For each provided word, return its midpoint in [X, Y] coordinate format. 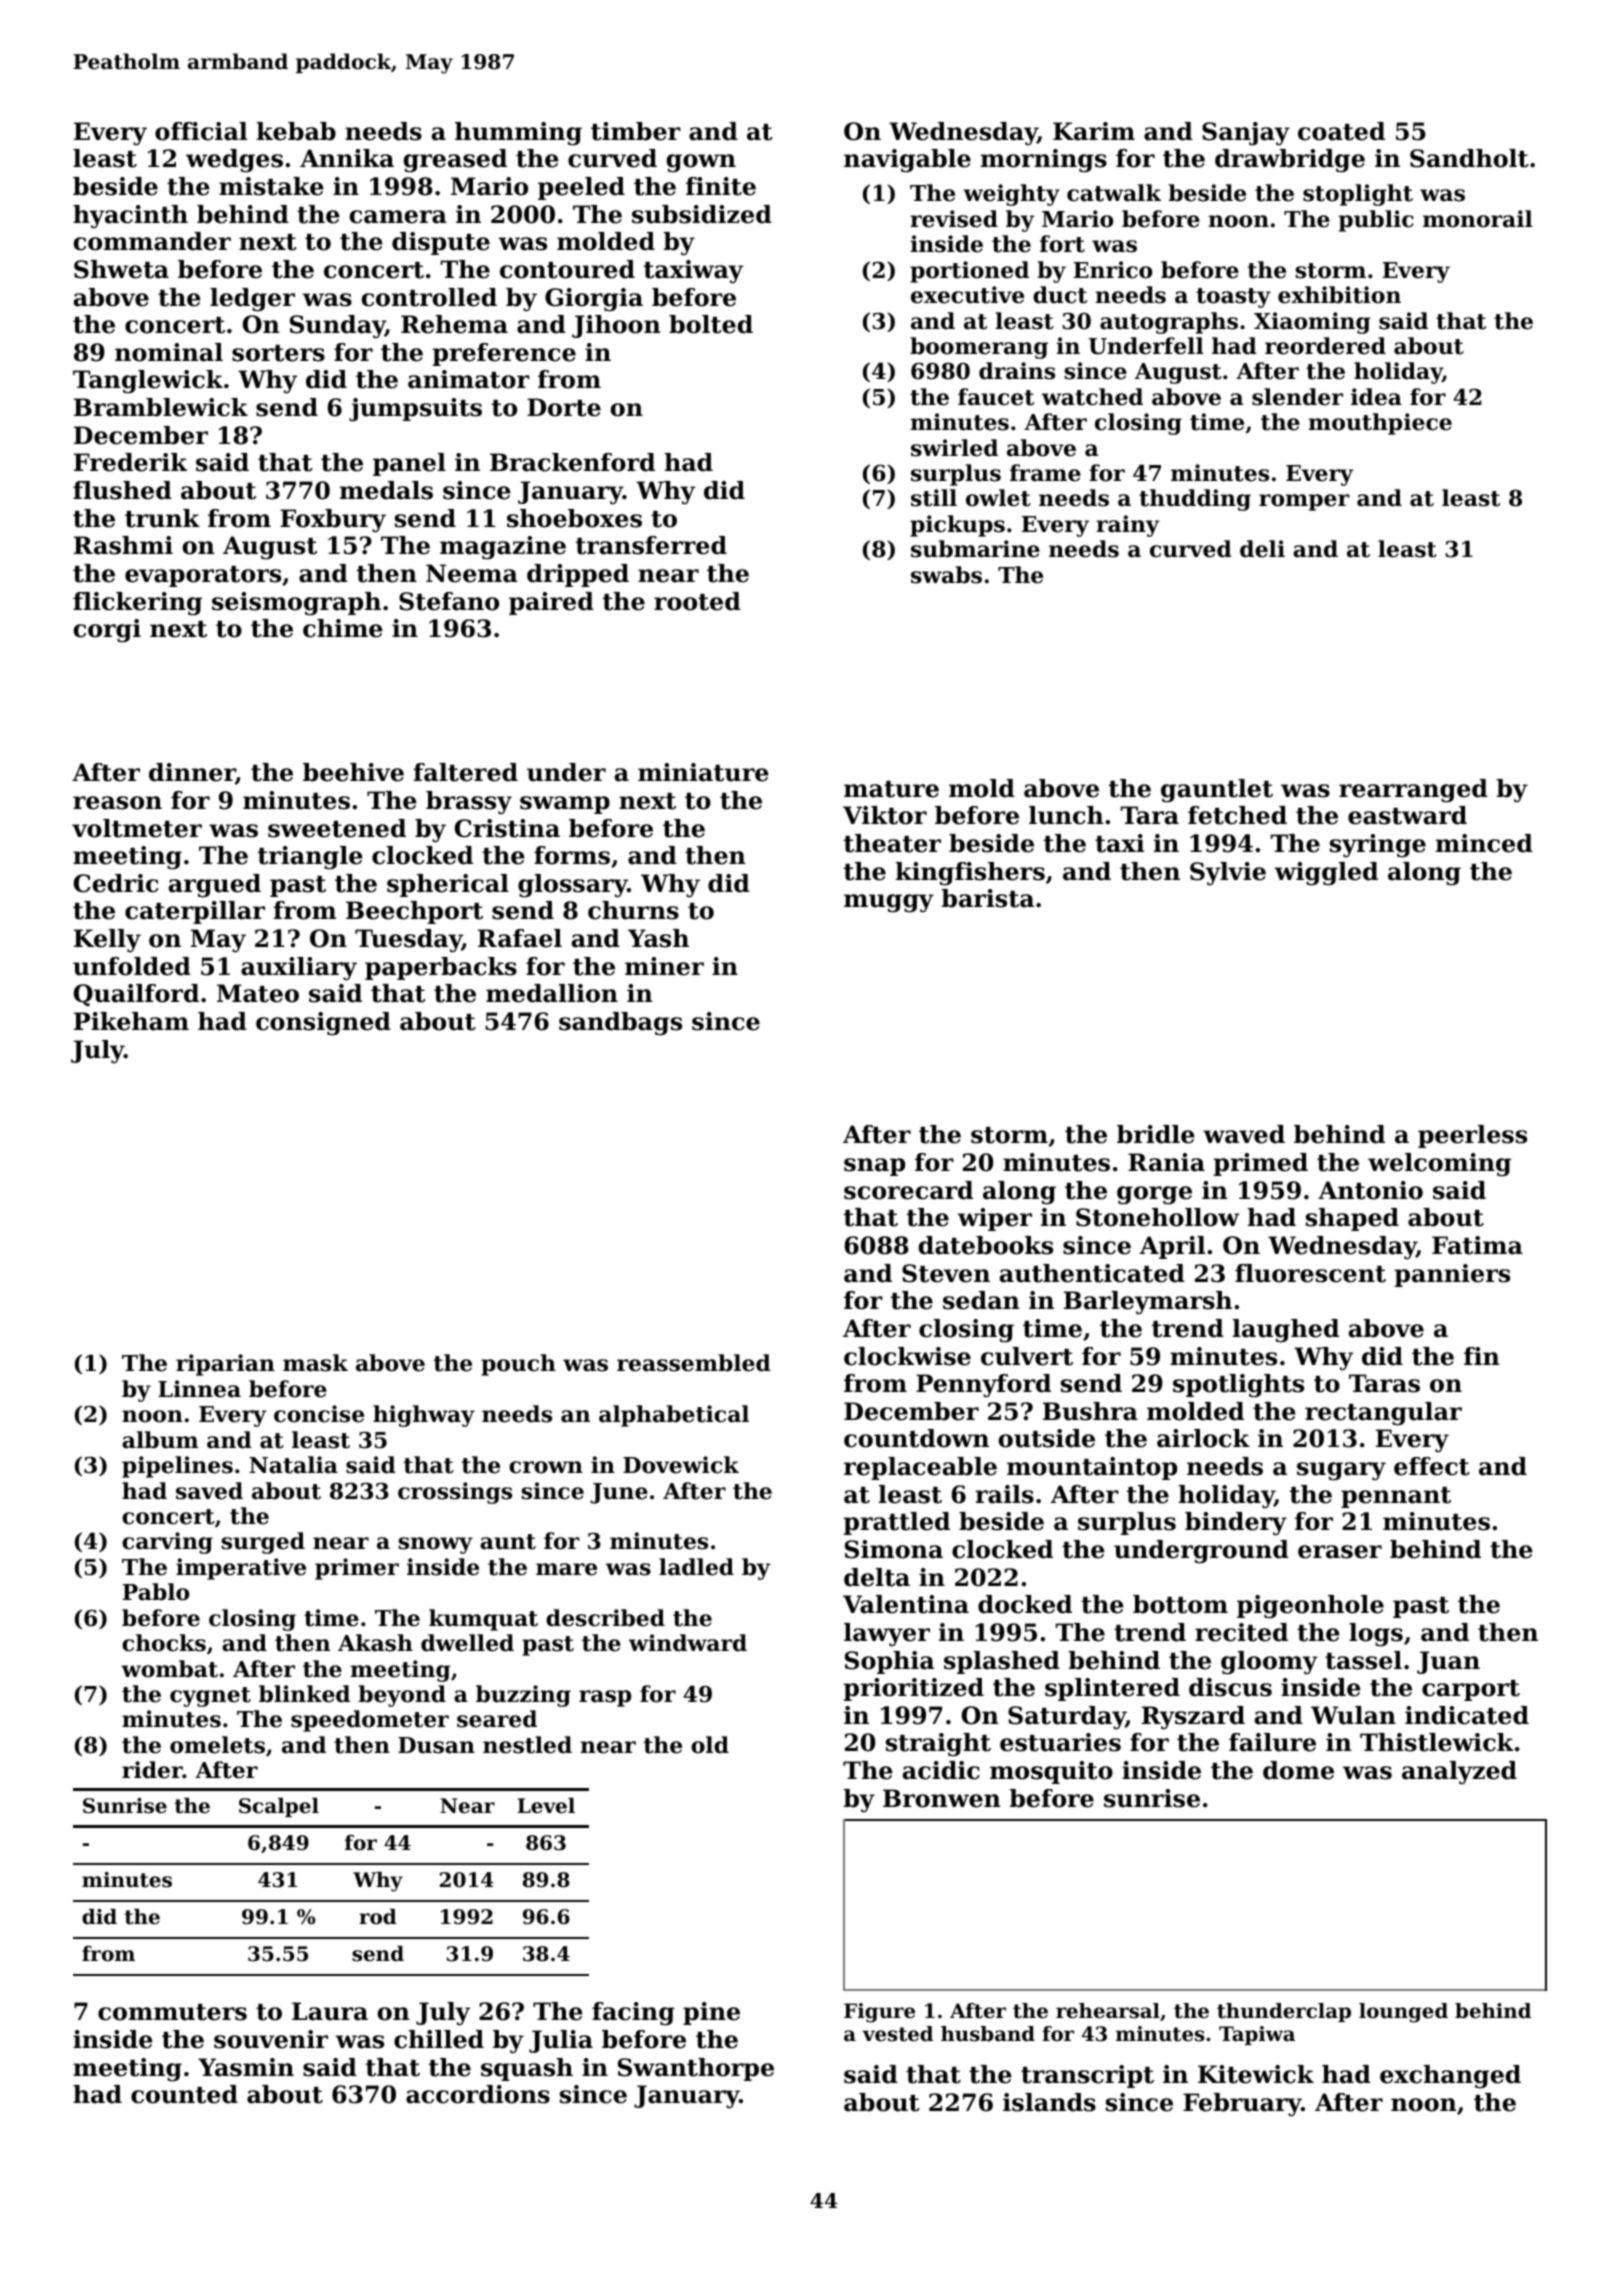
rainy [1127, 526]
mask [315, 1363]
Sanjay [1246, 134]
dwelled [467, 1643]
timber [636, 131]
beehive [353, 772]
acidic [941, 1770]
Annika [347, 158]
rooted [697, 601]
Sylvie [1228, 873]
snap [874, 1167]
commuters [172, 2012]
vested [897, 2034]
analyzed [1459, 1772]
